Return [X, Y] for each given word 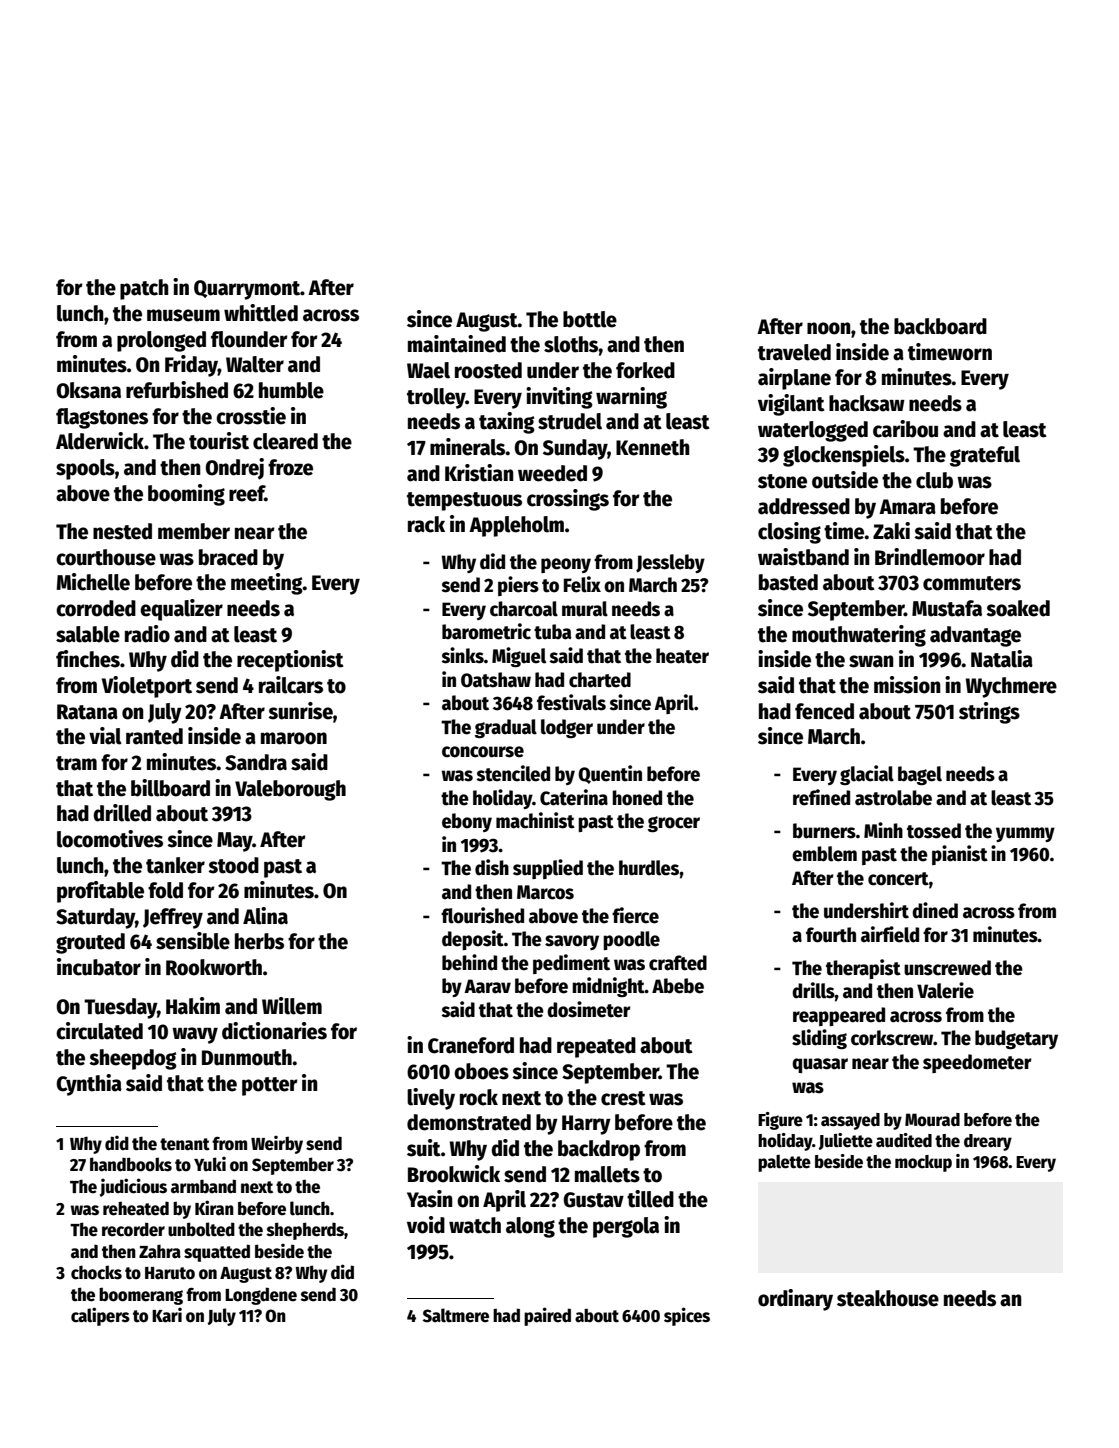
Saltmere [456, 1315]
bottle [590, 319]
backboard [940, 326]
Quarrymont [247, 290]
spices [687, 1316]
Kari [167, 1315]
